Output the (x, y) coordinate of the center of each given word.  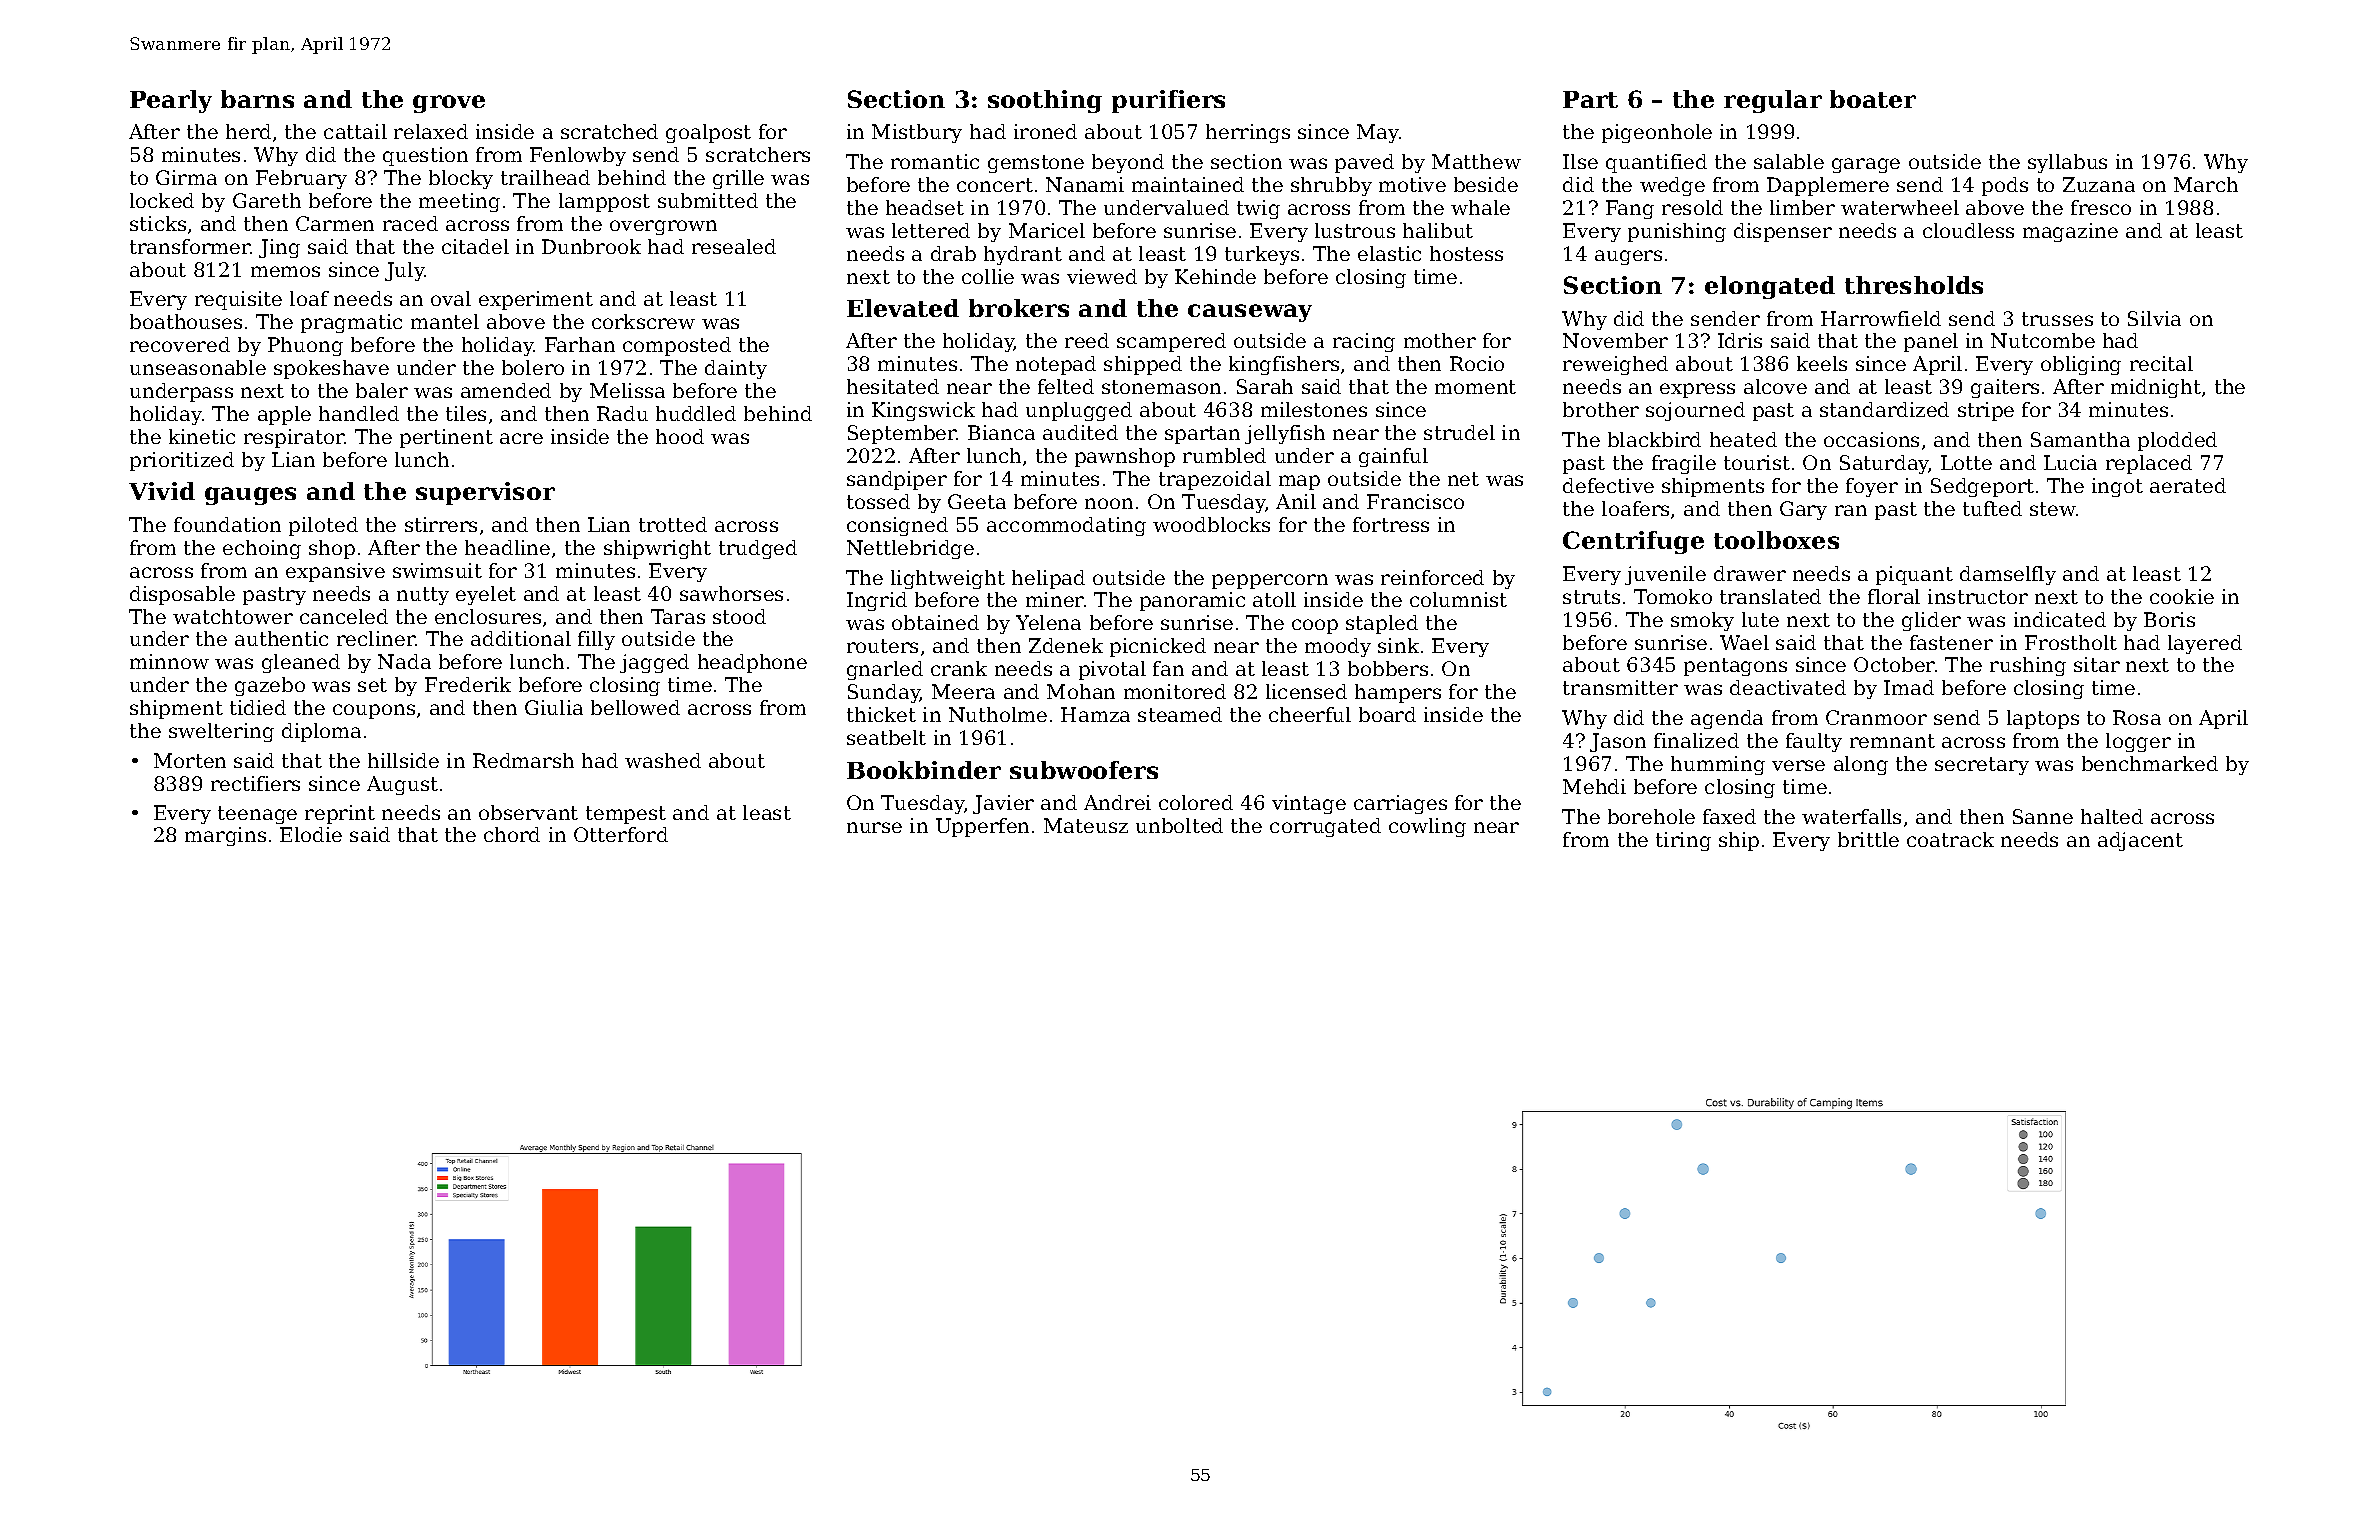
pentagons (1735, 667)
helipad (1048, 579)
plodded (2177, 441)
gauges (250, 496)
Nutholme (998, 714)
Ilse (1580, 161)
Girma (186, 177)
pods (2005, 186)
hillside (403, 760)
